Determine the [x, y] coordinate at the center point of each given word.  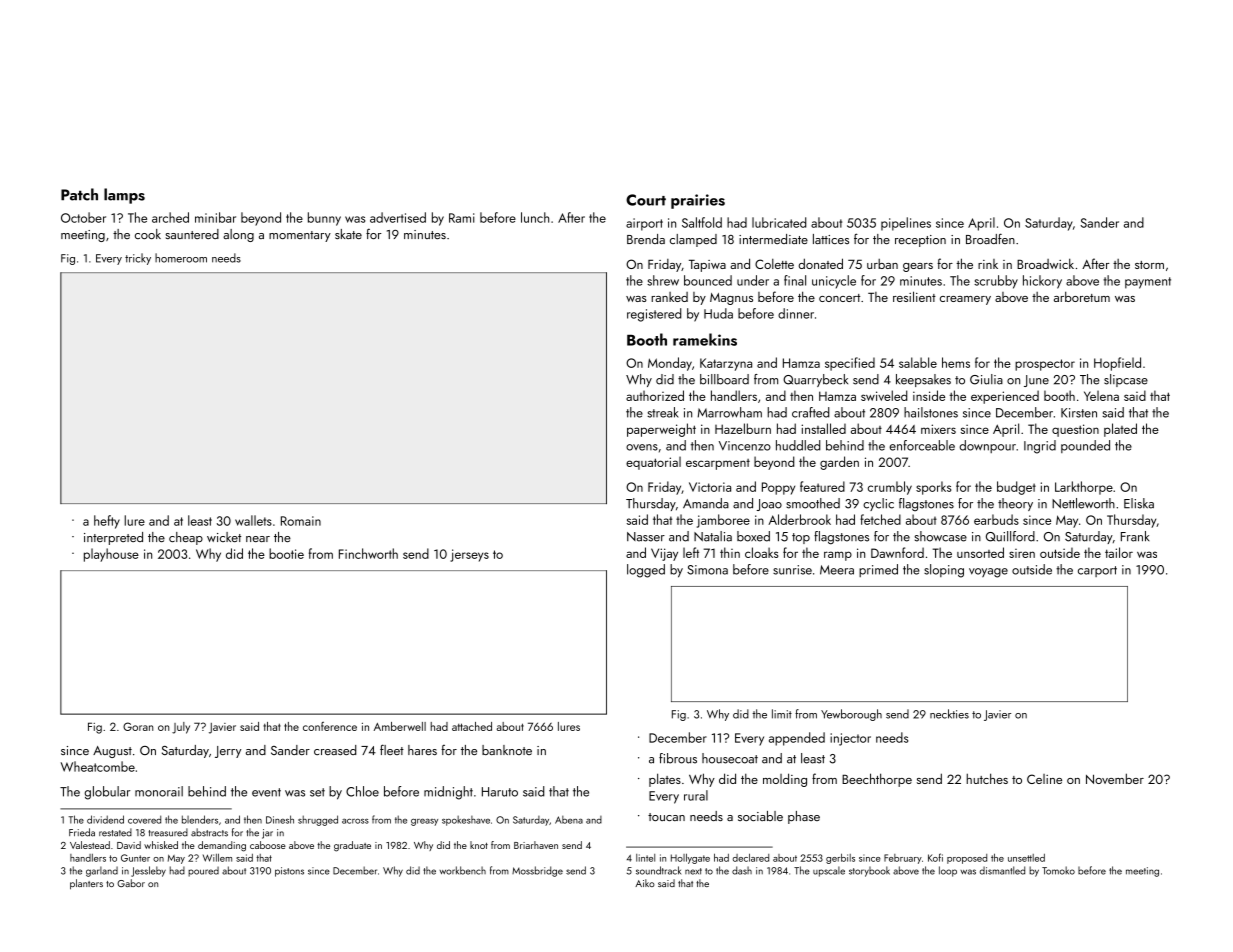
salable [918, 362]
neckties [949, 714]
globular [107, 793]
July [181, 728]
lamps [124, 196]
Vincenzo [745, 446]
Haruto [500, 792]
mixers [938, 429]
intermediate [773, 239]
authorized [655, 395]
